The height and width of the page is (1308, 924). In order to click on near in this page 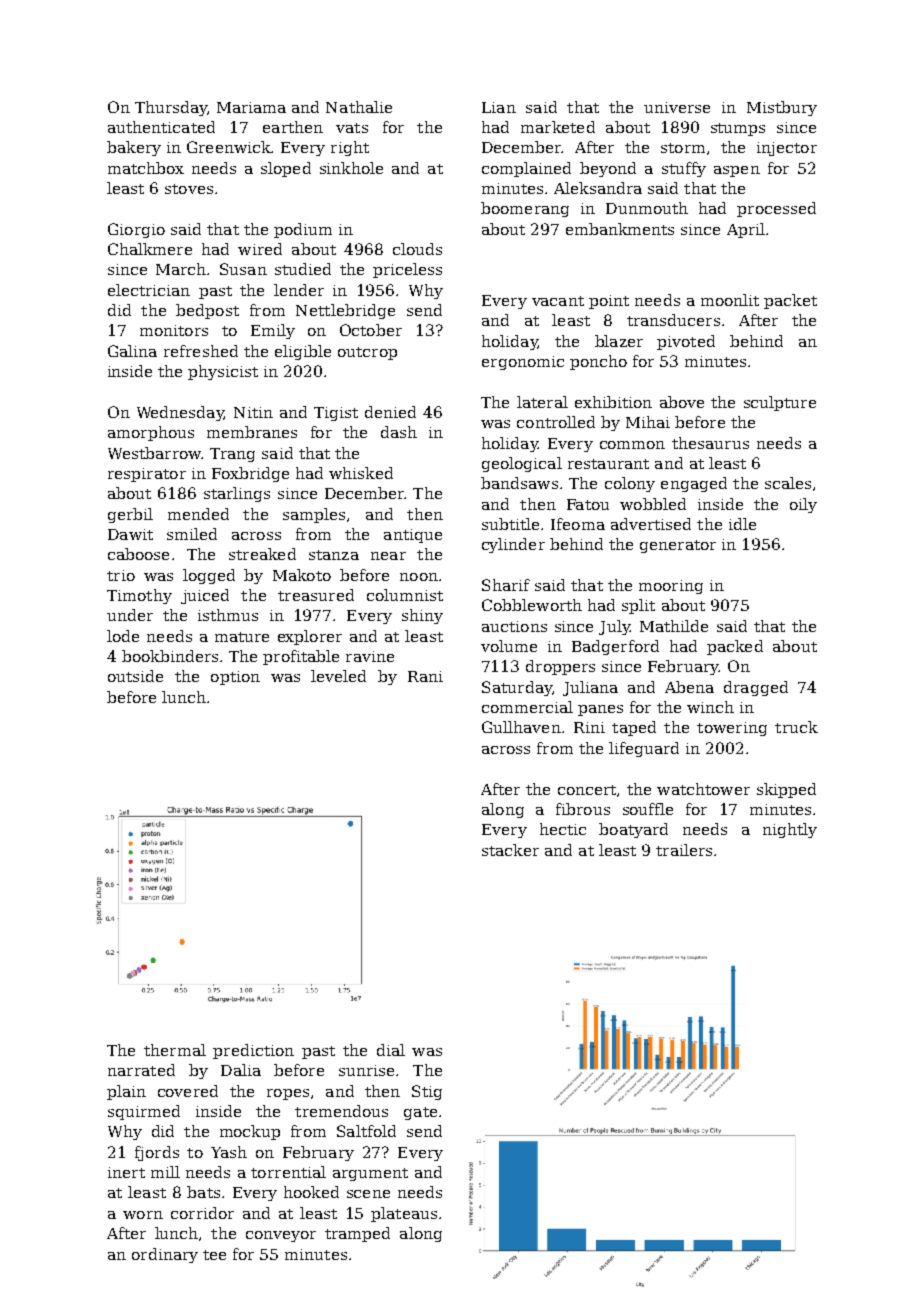, I will do `click(388, 556)`.
